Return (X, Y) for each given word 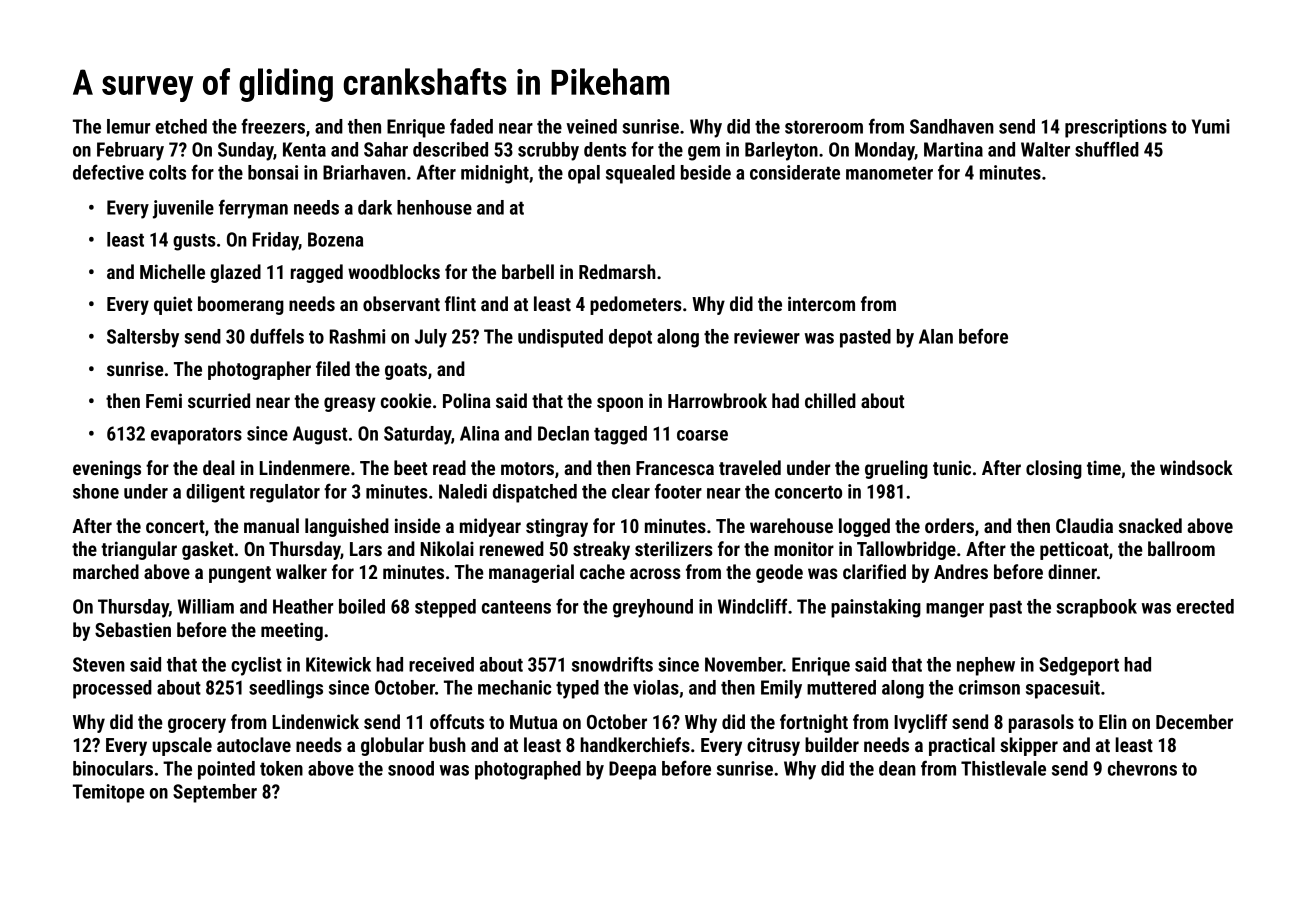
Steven (99, 664)
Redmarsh (617, 271)
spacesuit (1063, 689)
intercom (821, 303)
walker (301, 571)
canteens (516, 607)
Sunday (246, 151)
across (655, 573)
